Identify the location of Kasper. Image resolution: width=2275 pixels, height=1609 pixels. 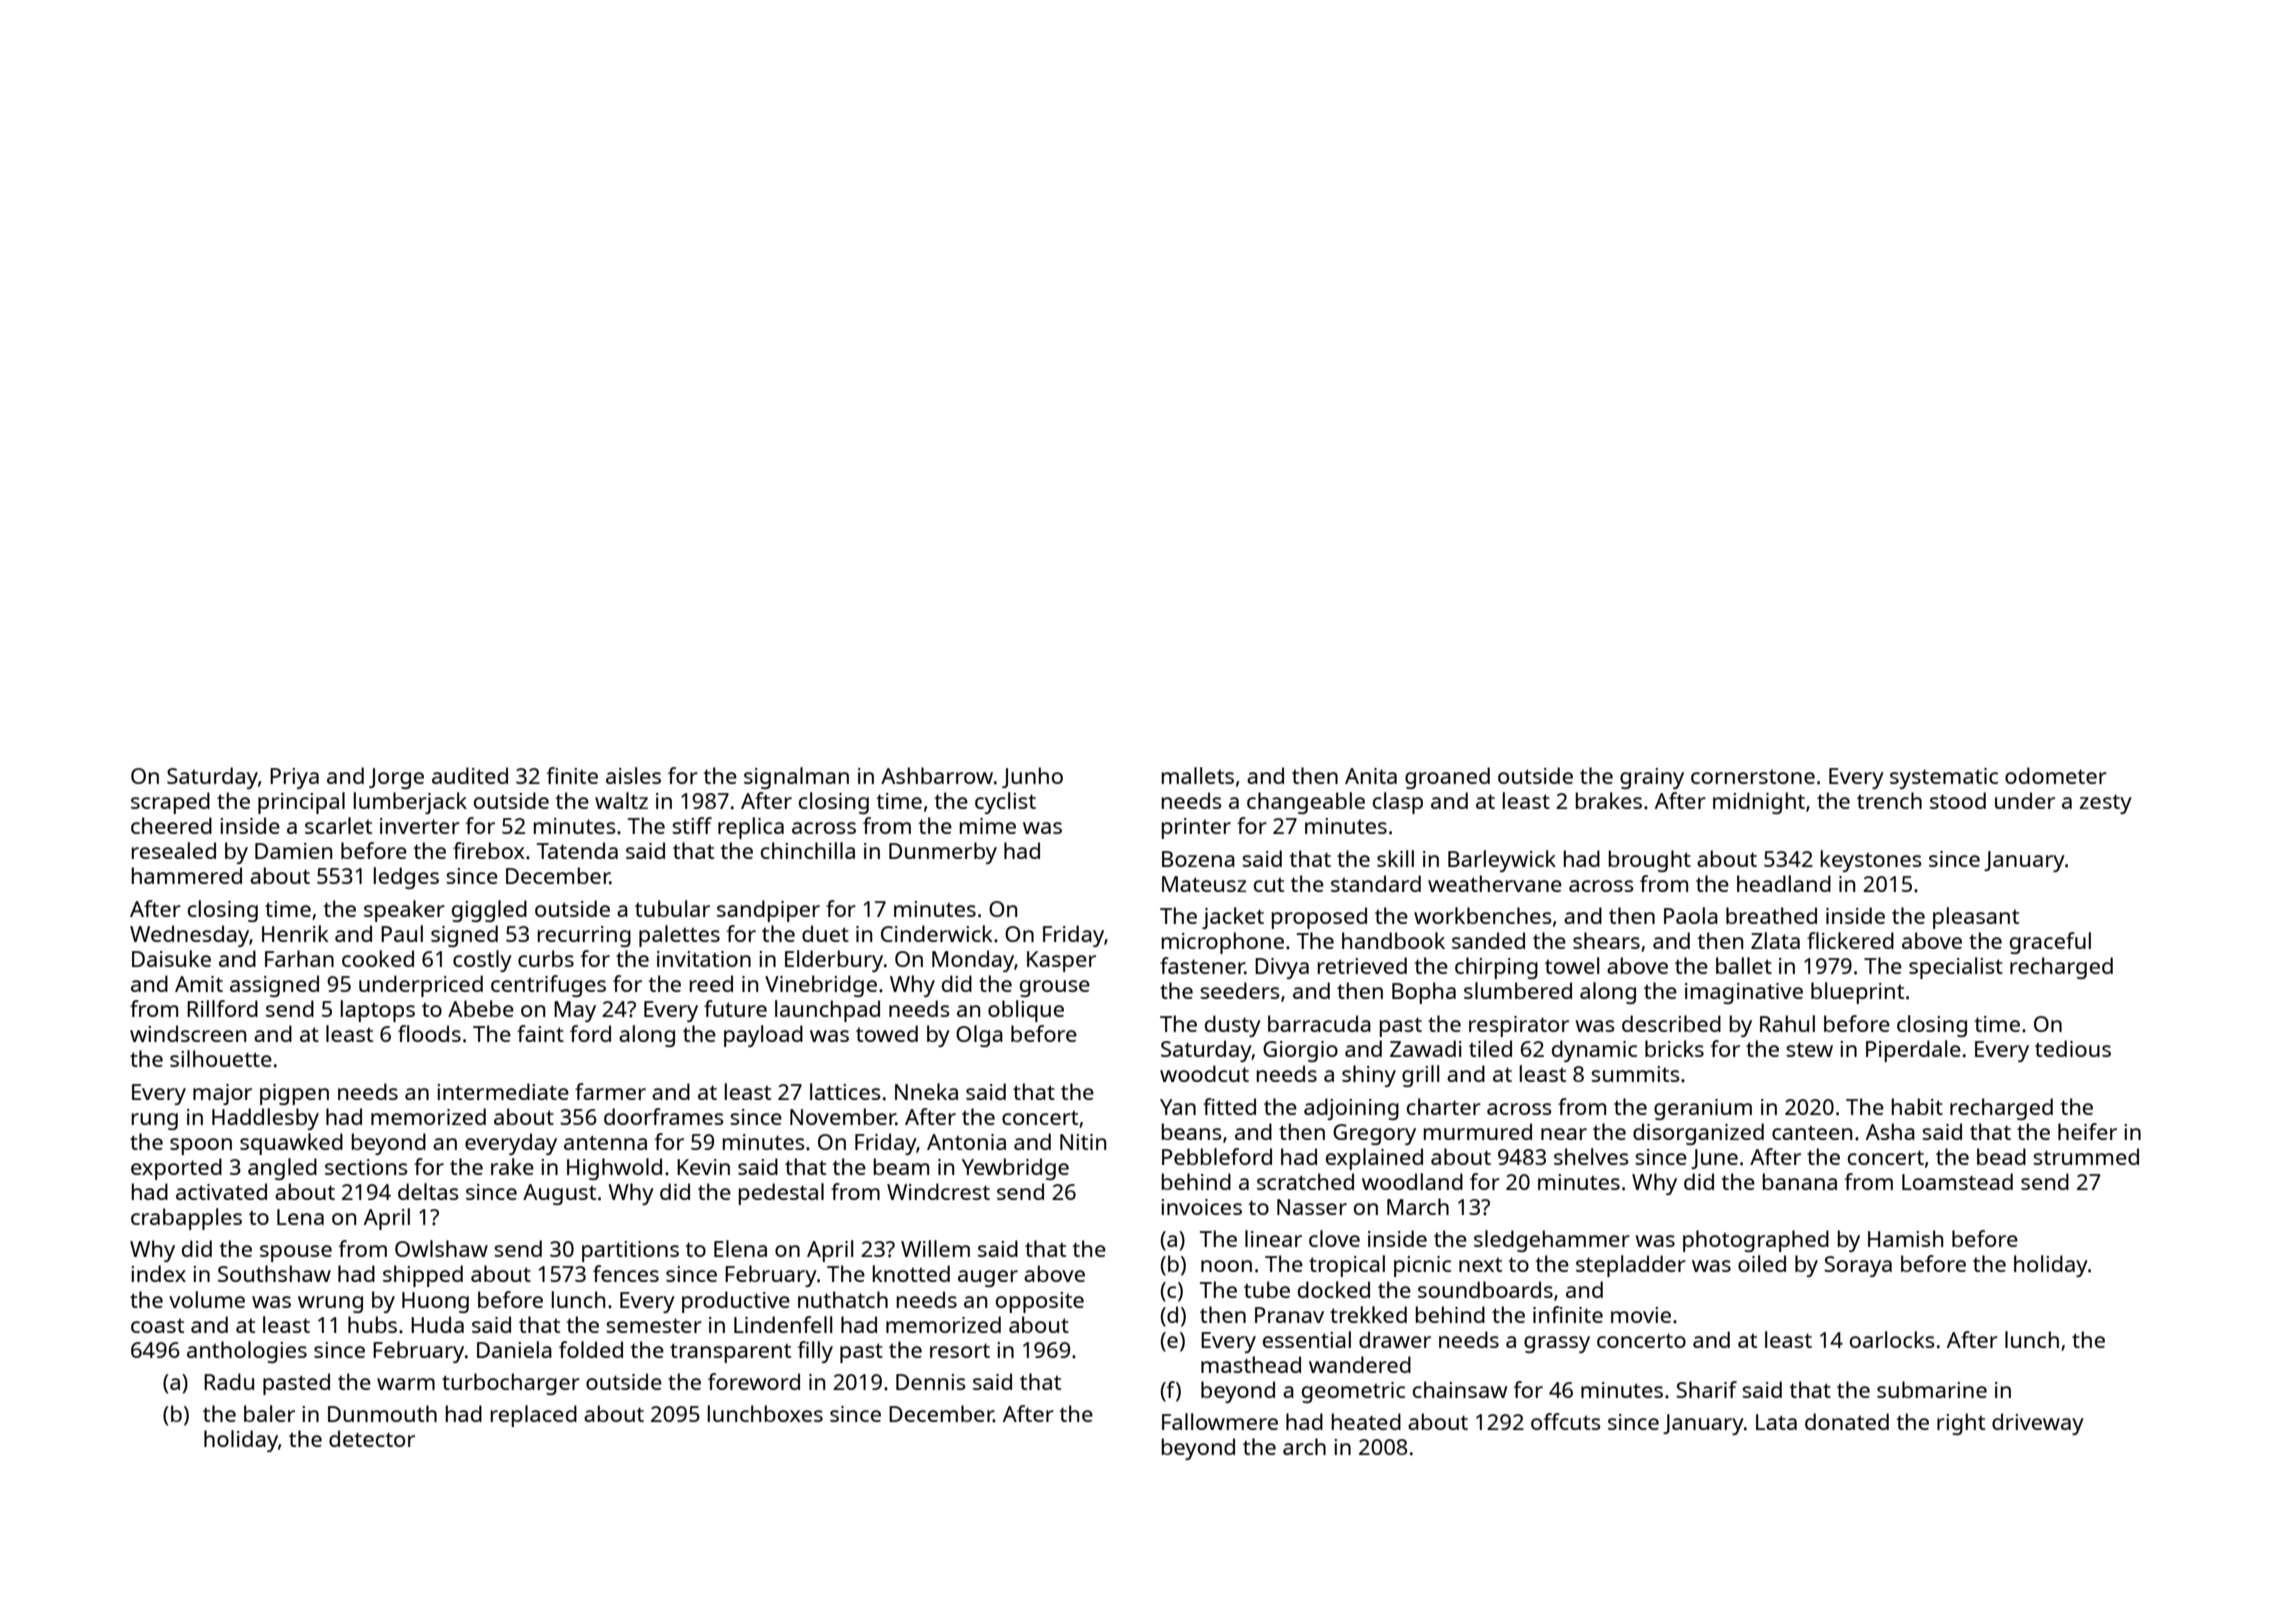
(1061, 961).
